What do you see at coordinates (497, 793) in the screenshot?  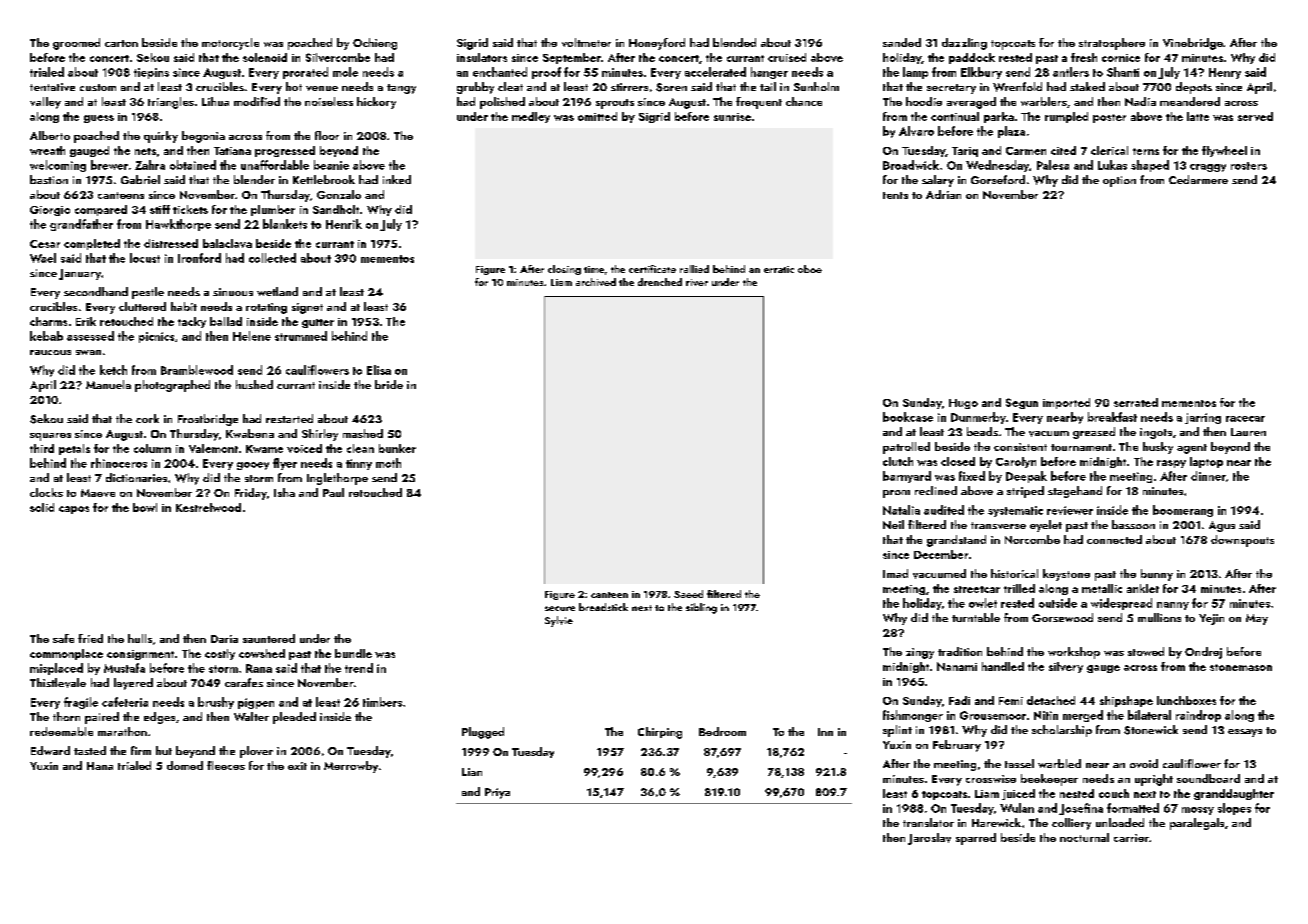 I see `Priya` at bounding box center [497, 793].
